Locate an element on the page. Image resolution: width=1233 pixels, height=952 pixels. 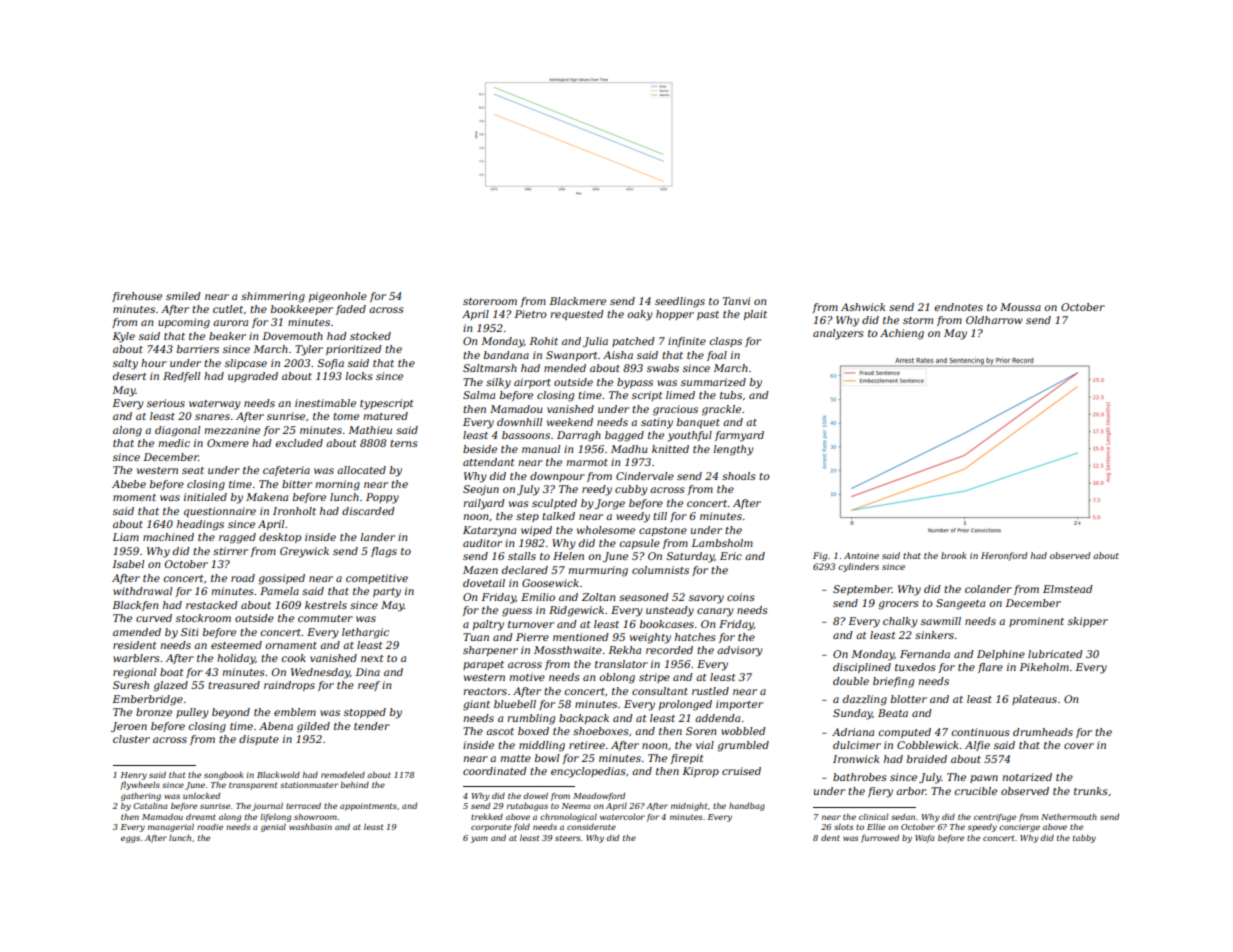
Achieng is located at coordinates (902, 334).
